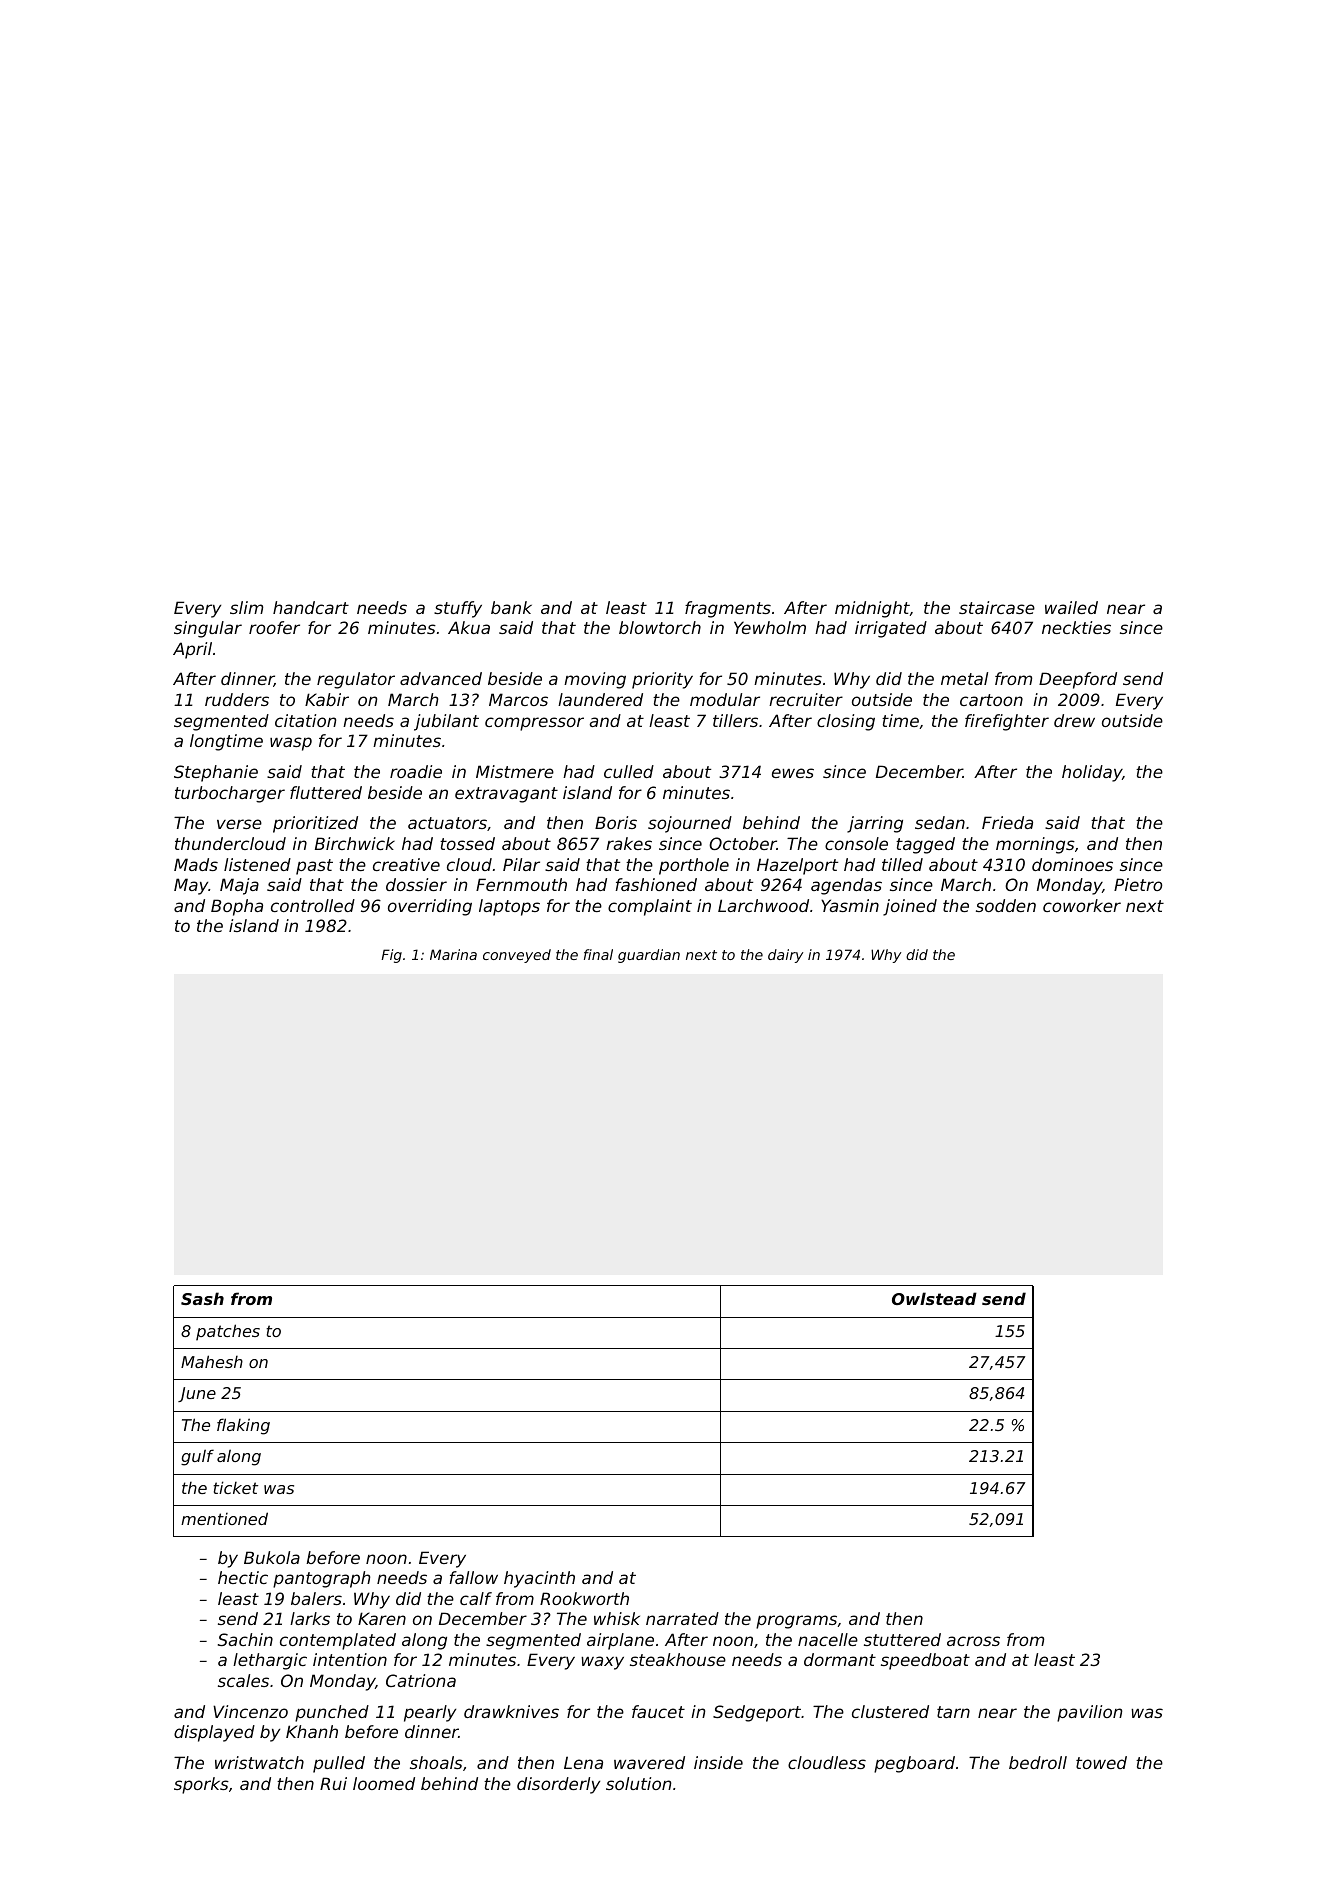 The width and height of the document is (1337, 1892). Describe the element at coordinates (332, 1713) in the document. I see `punched` at that location.
